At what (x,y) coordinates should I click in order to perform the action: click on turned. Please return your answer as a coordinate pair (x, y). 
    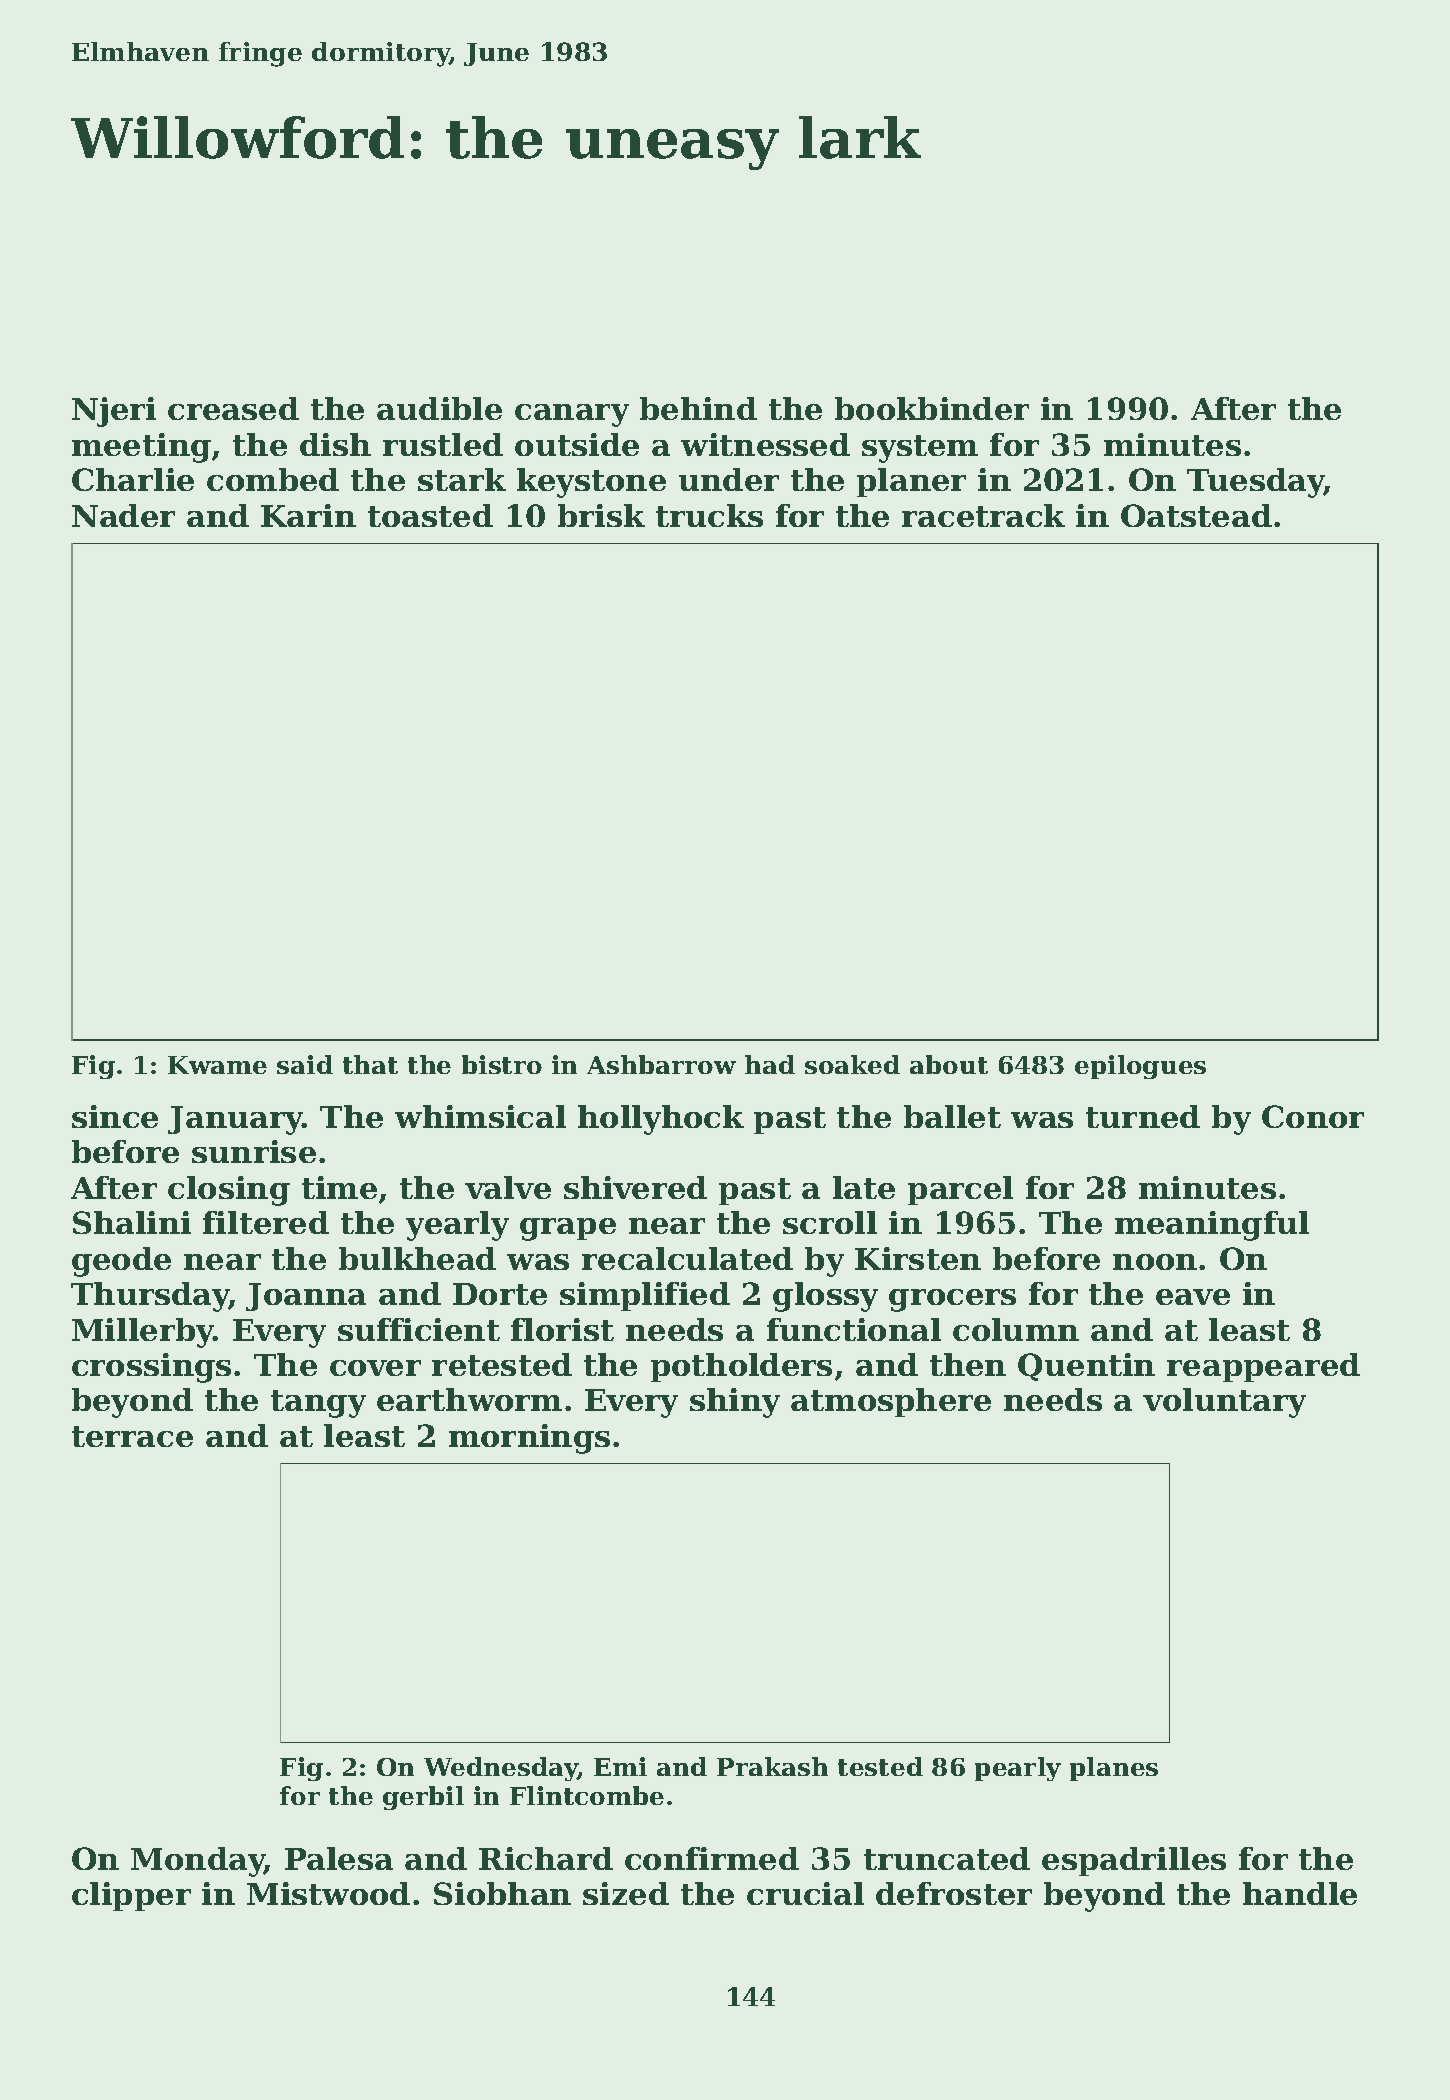
    Looking at the image, I should click on (1143, 1116).
